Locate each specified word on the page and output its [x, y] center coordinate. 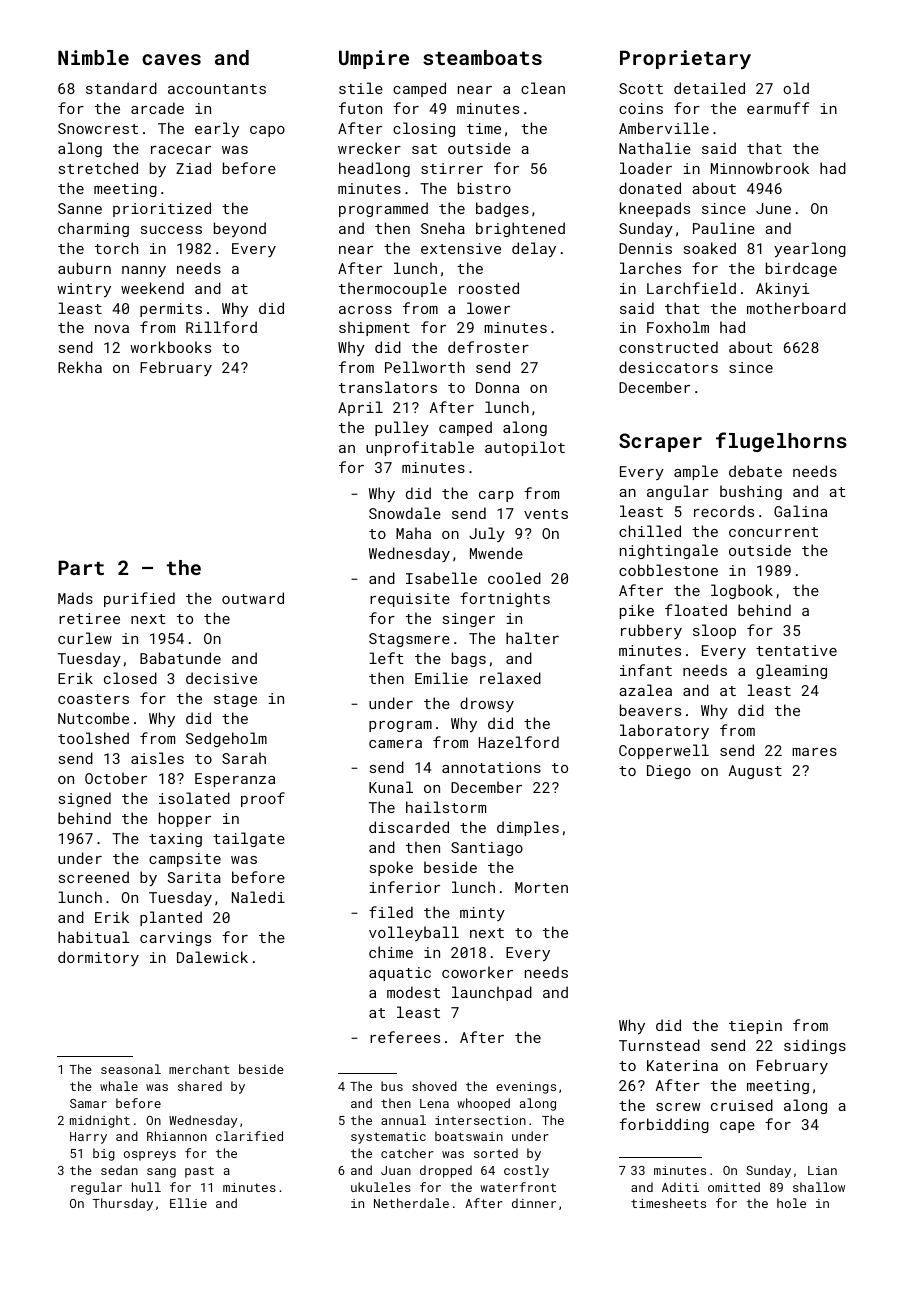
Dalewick [212, 957]
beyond [240, 229]
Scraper [660, 442]
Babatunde [180, 658]
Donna [497, 387]
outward [253, 598]
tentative [796, 650]
